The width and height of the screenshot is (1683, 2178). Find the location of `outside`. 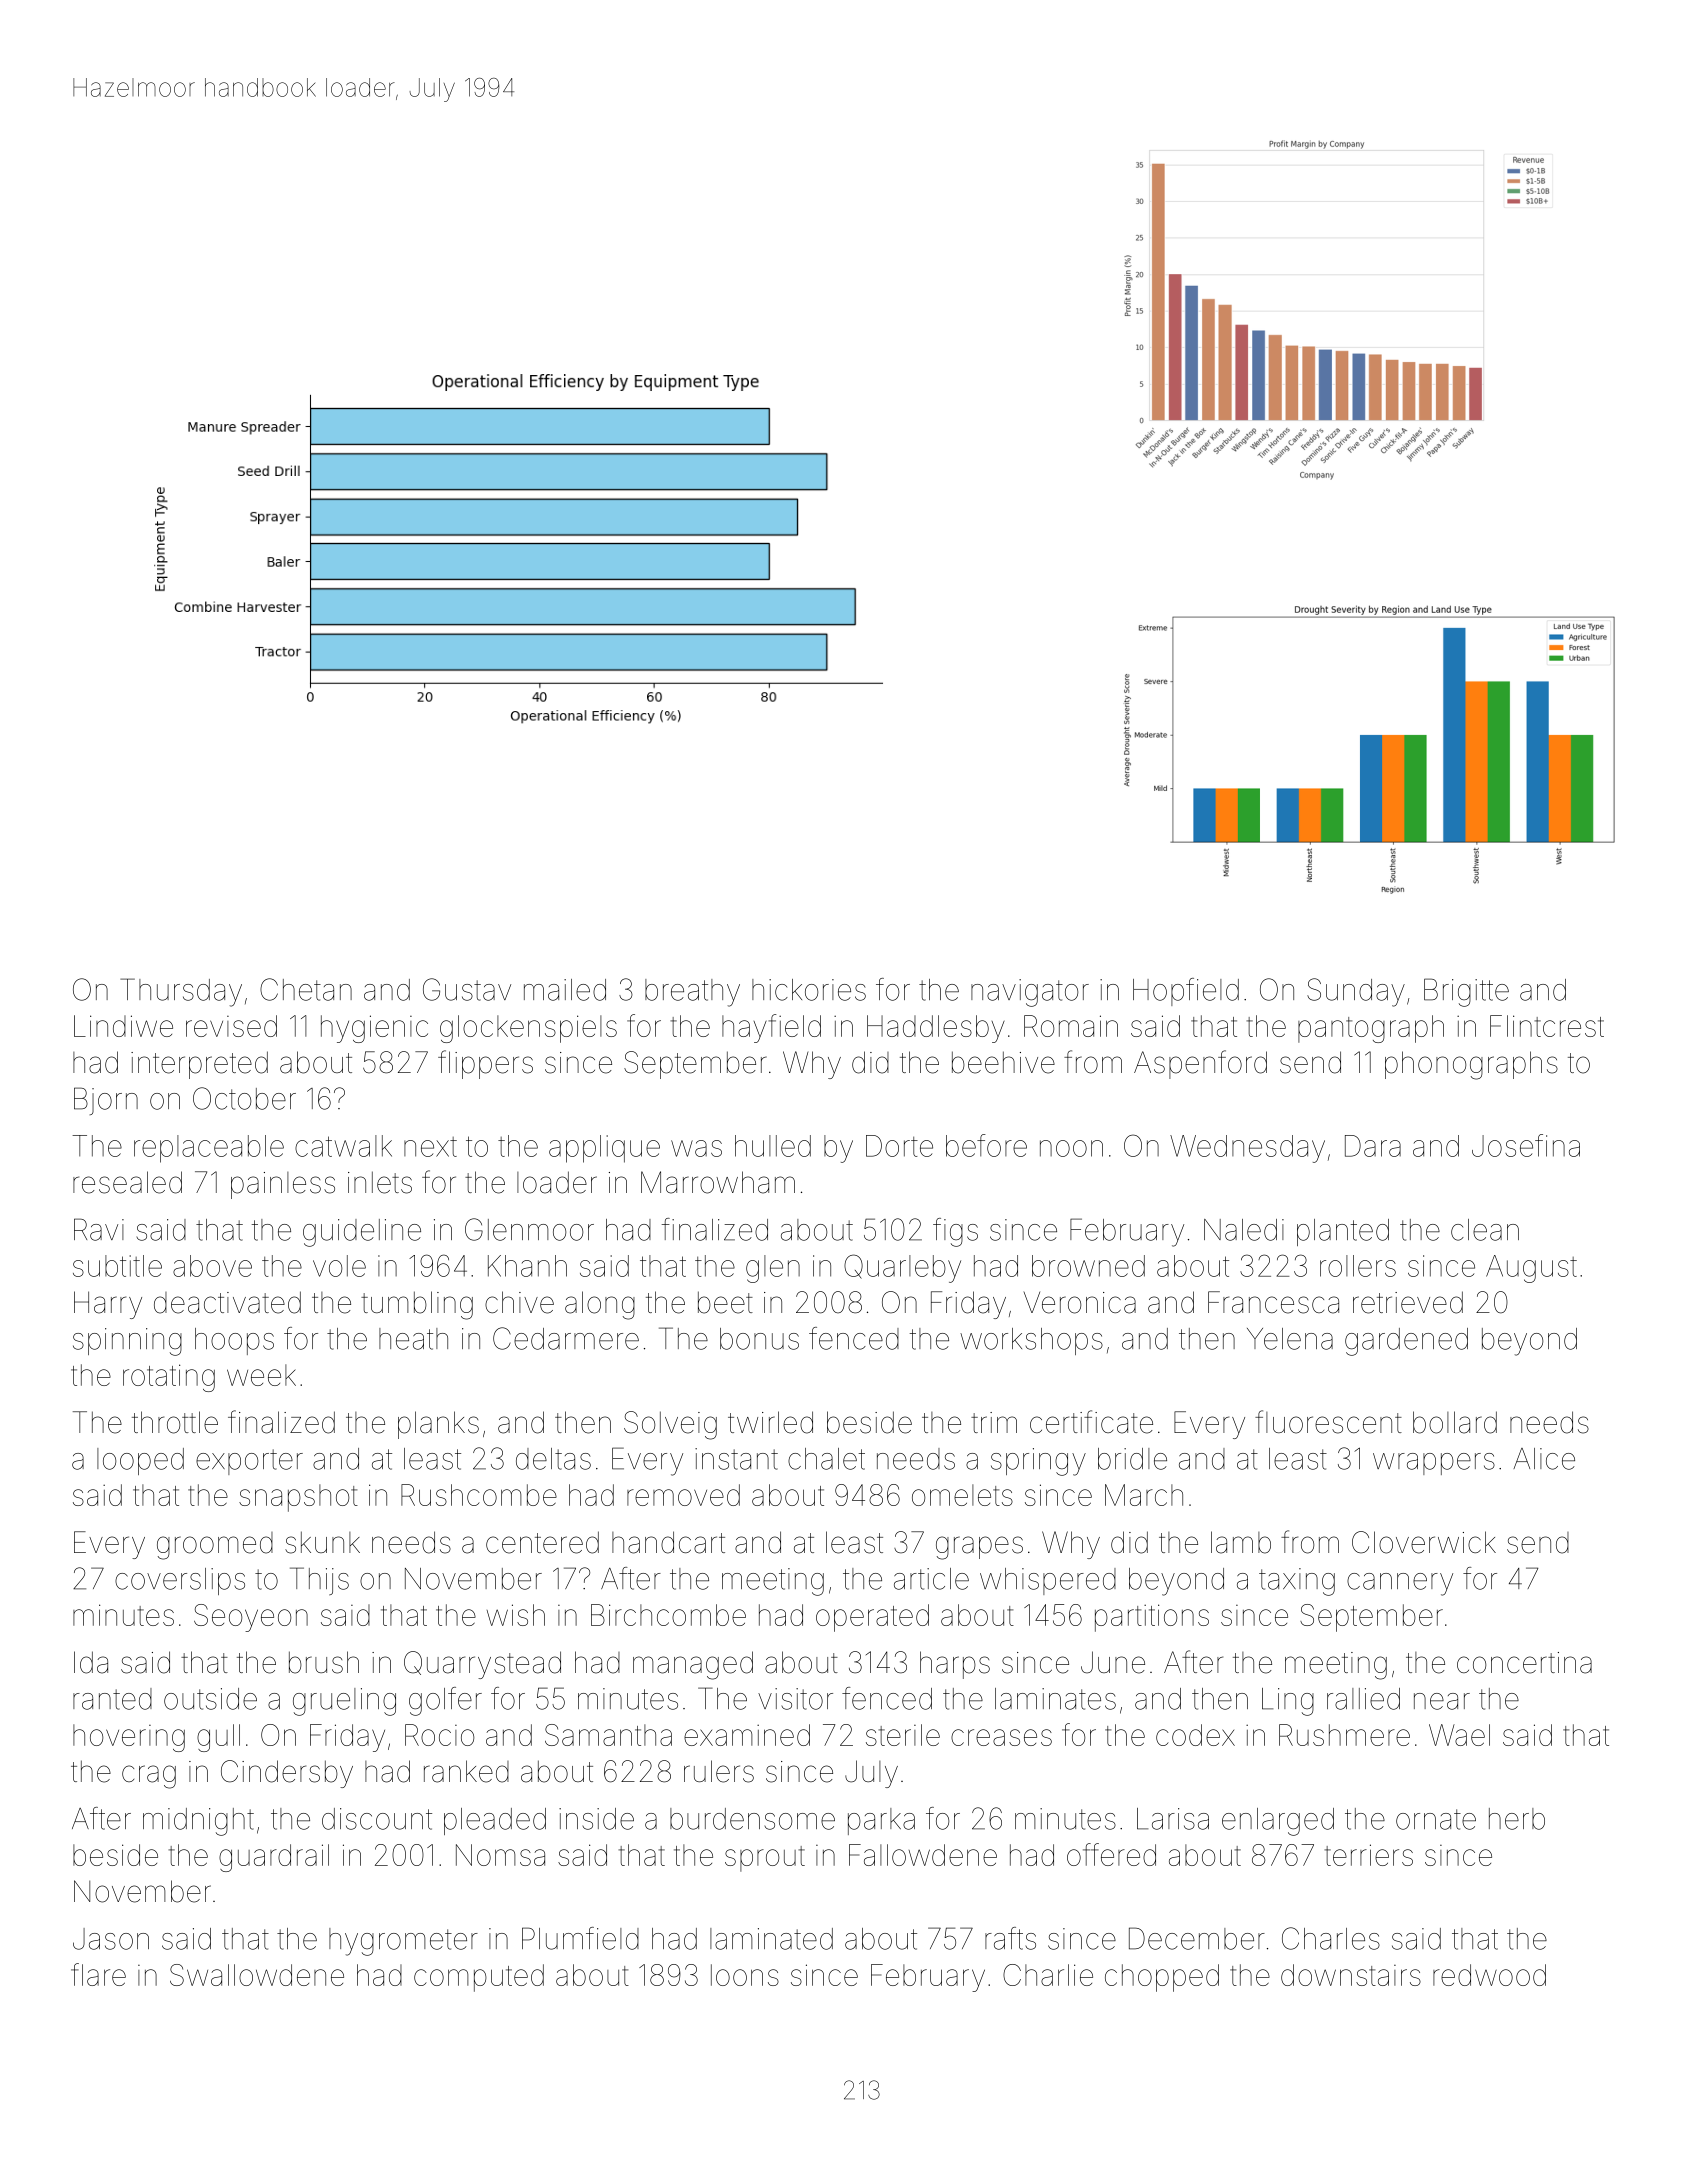

outside is located at coordinates (210, 1699).
